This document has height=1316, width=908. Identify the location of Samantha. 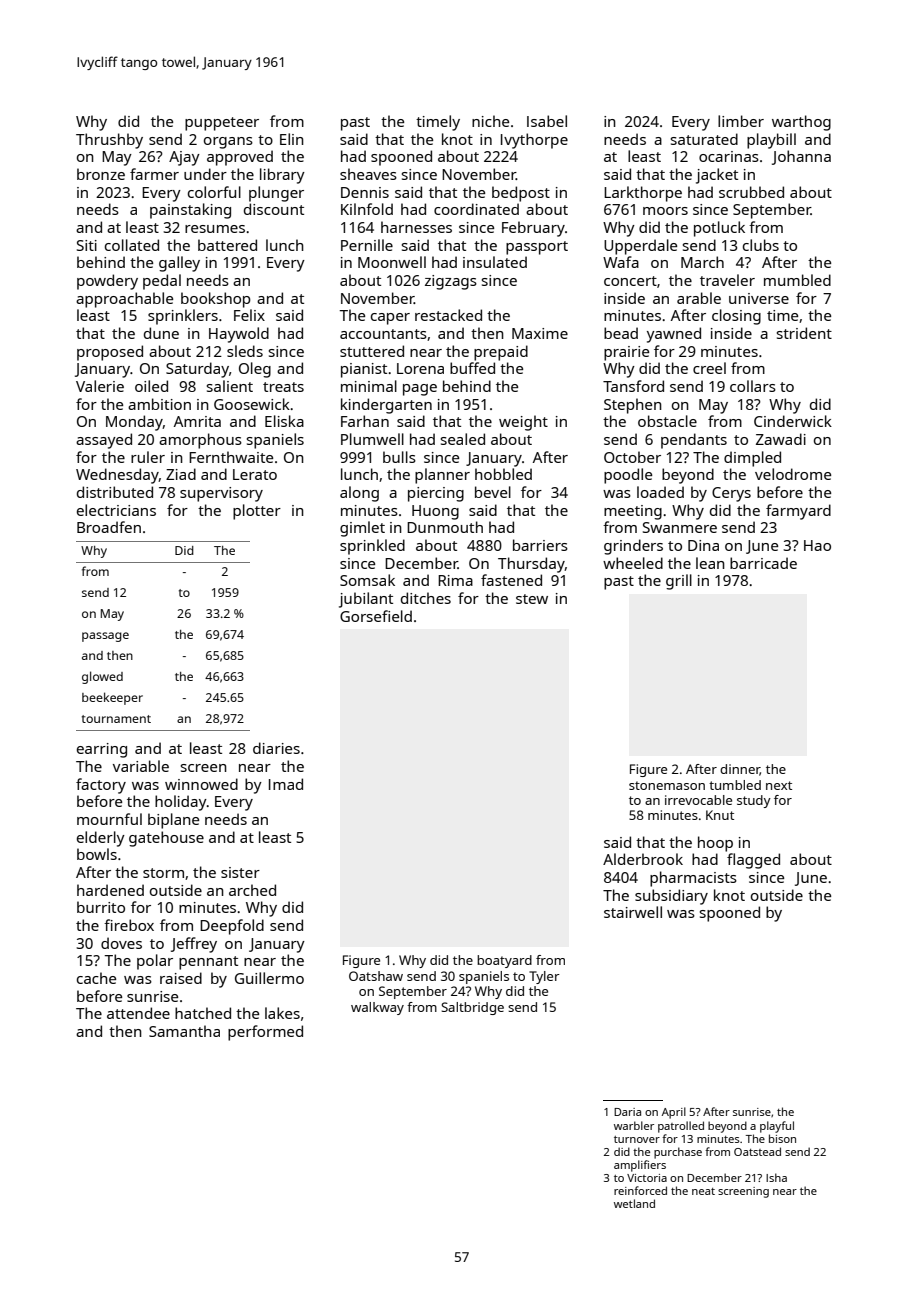
(184, 1031).
